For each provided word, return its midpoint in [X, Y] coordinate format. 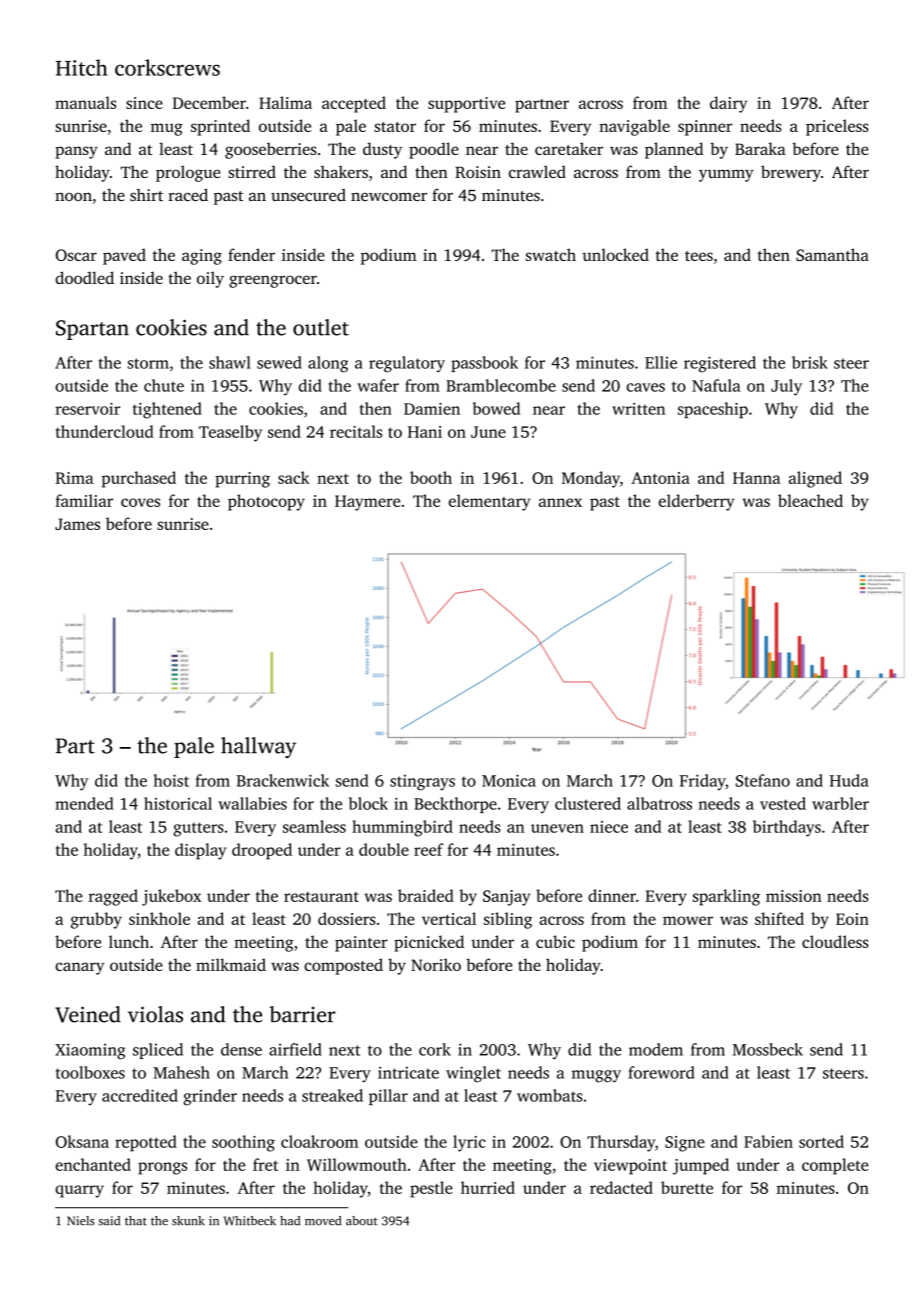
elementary [490, 502]
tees [699, 256]
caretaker [569, 148]
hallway [258, 747]
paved [124, 256]
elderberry [696, 502]
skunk [188, 1221]
